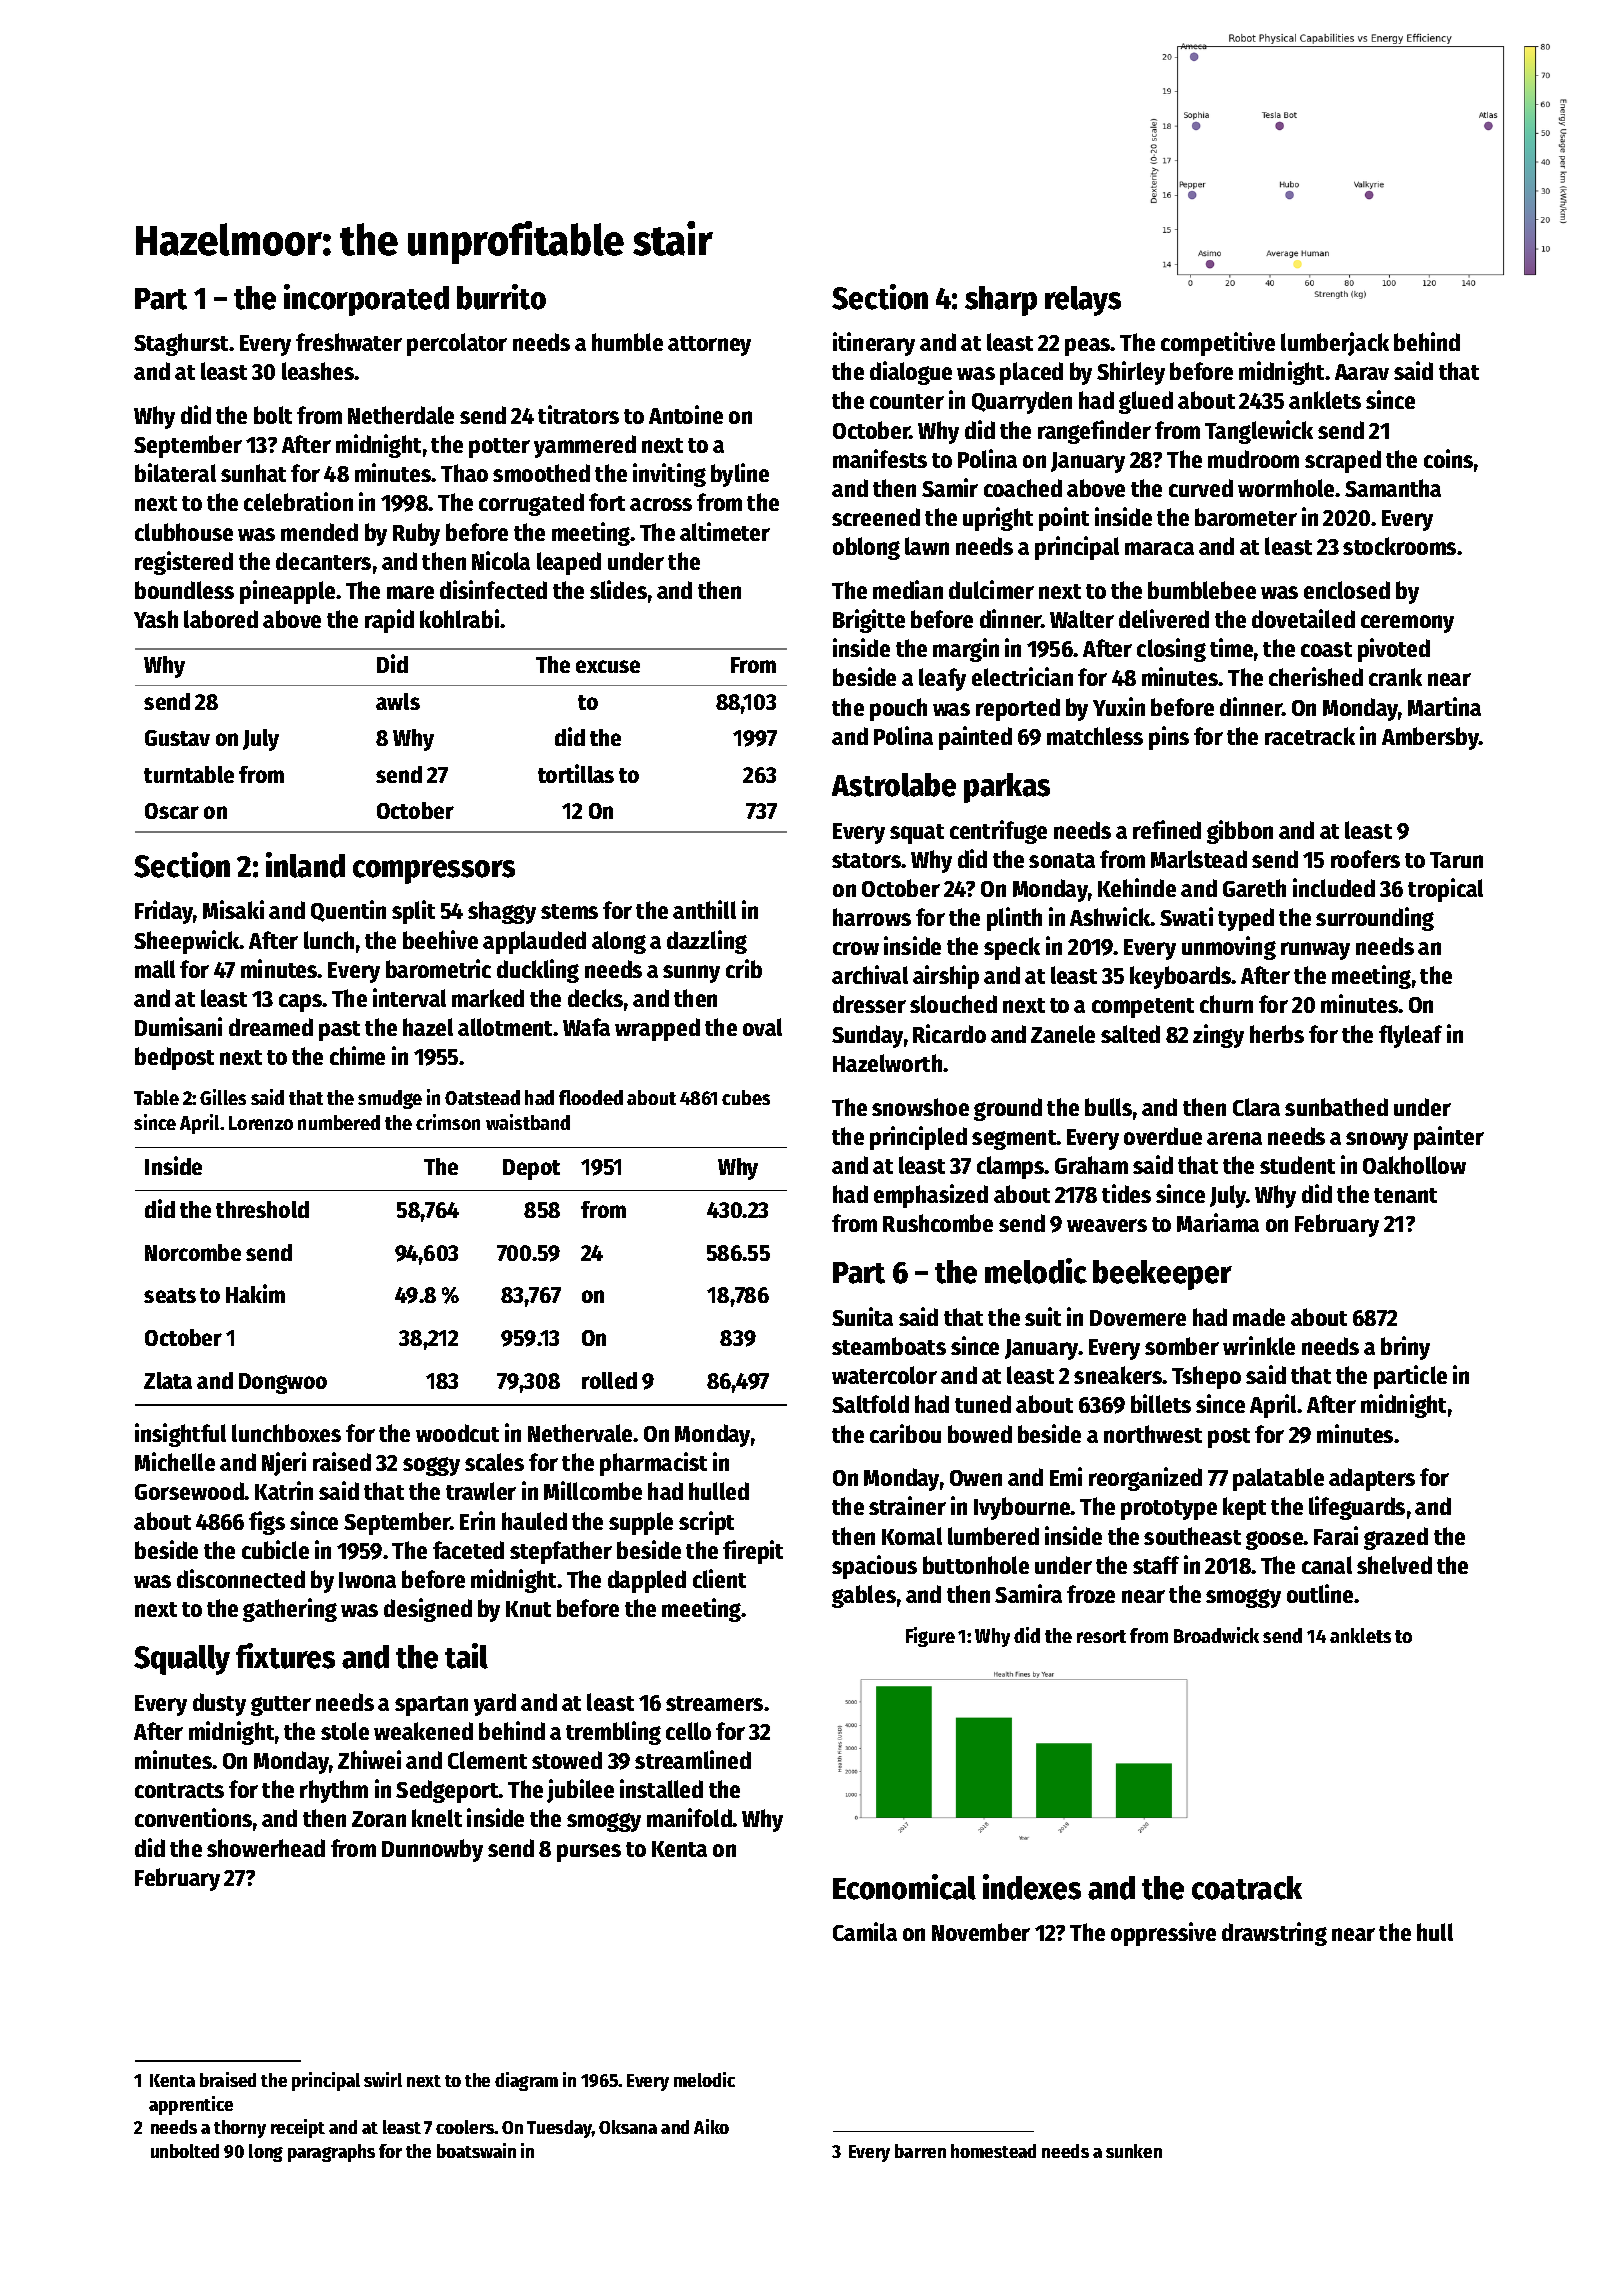 This page has width=1620, height=2292. What do you see at coordinates (1375, 919) in the page?
I see `surrounding` at bounding box center [1375, 919].
